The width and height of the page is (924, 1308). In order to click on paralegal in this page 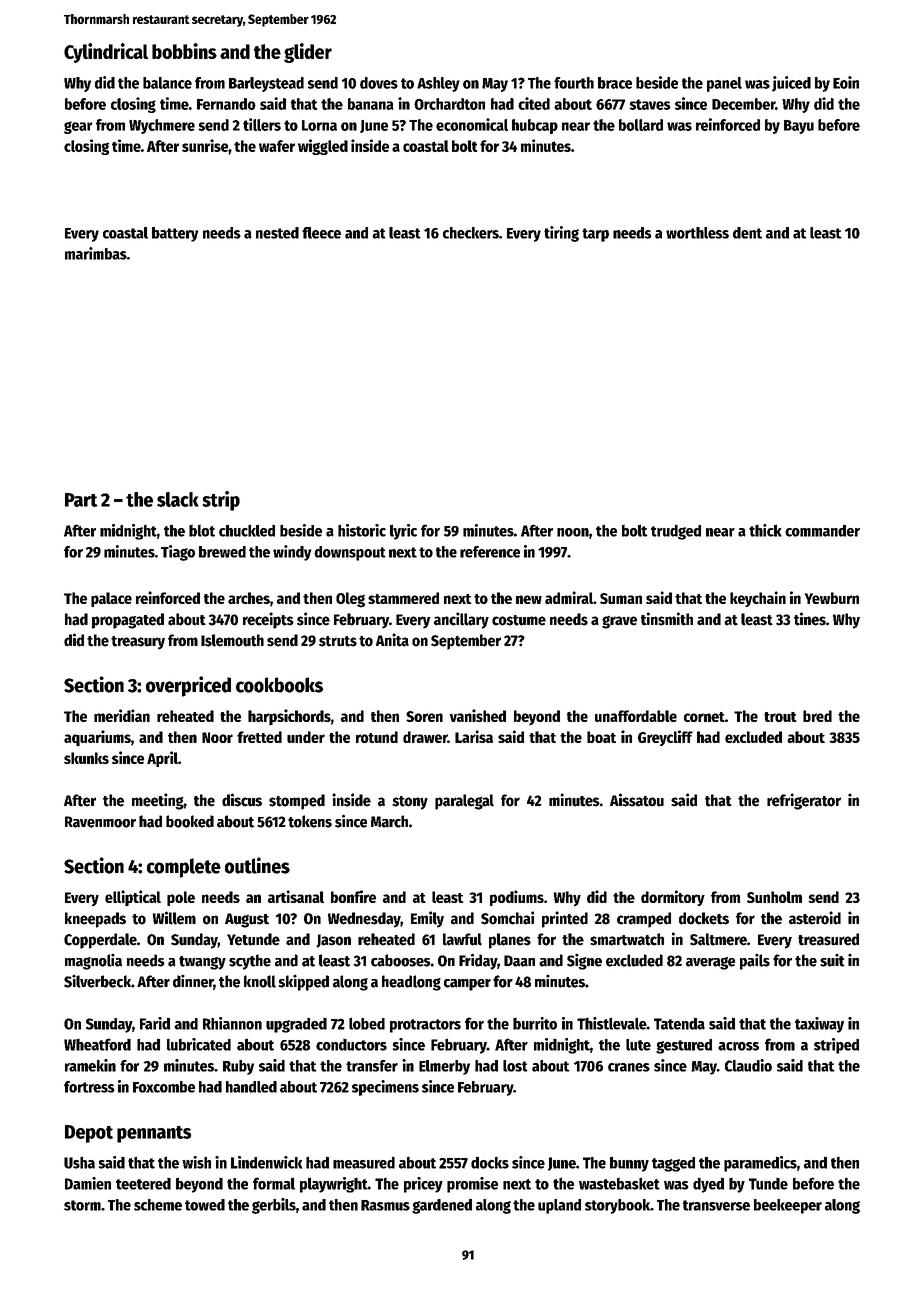, I will do `click(464, 802)`.
